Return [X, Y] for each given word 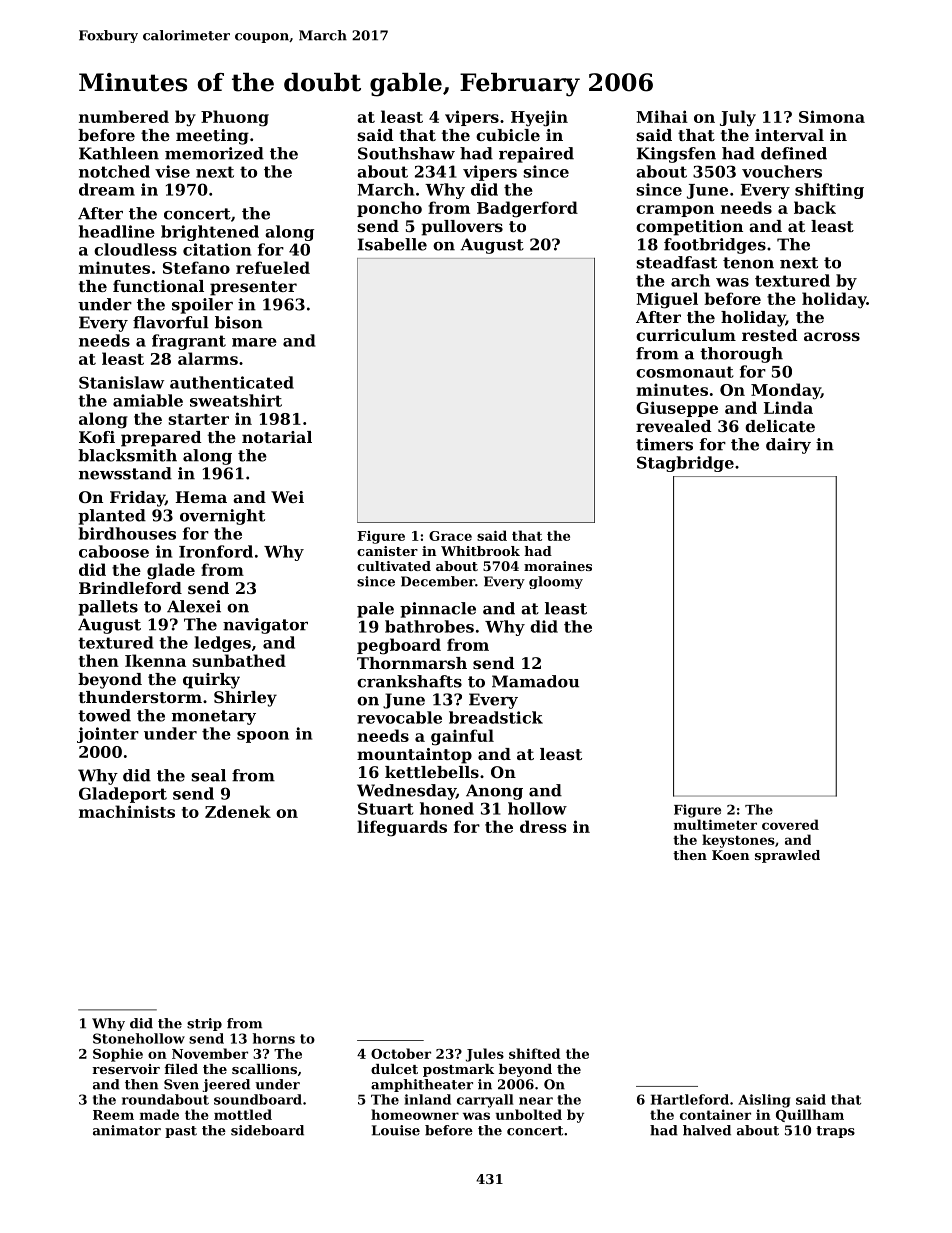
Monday [786, 391]
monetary [214, 717]
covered [790, 824]
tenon [748, 263]
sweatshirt [236, 400]
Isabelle [392, 244]
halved [707, 1130]
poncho [389, 209]
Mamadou [535, 681]
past [181, 1132]
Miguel [667, 300]
